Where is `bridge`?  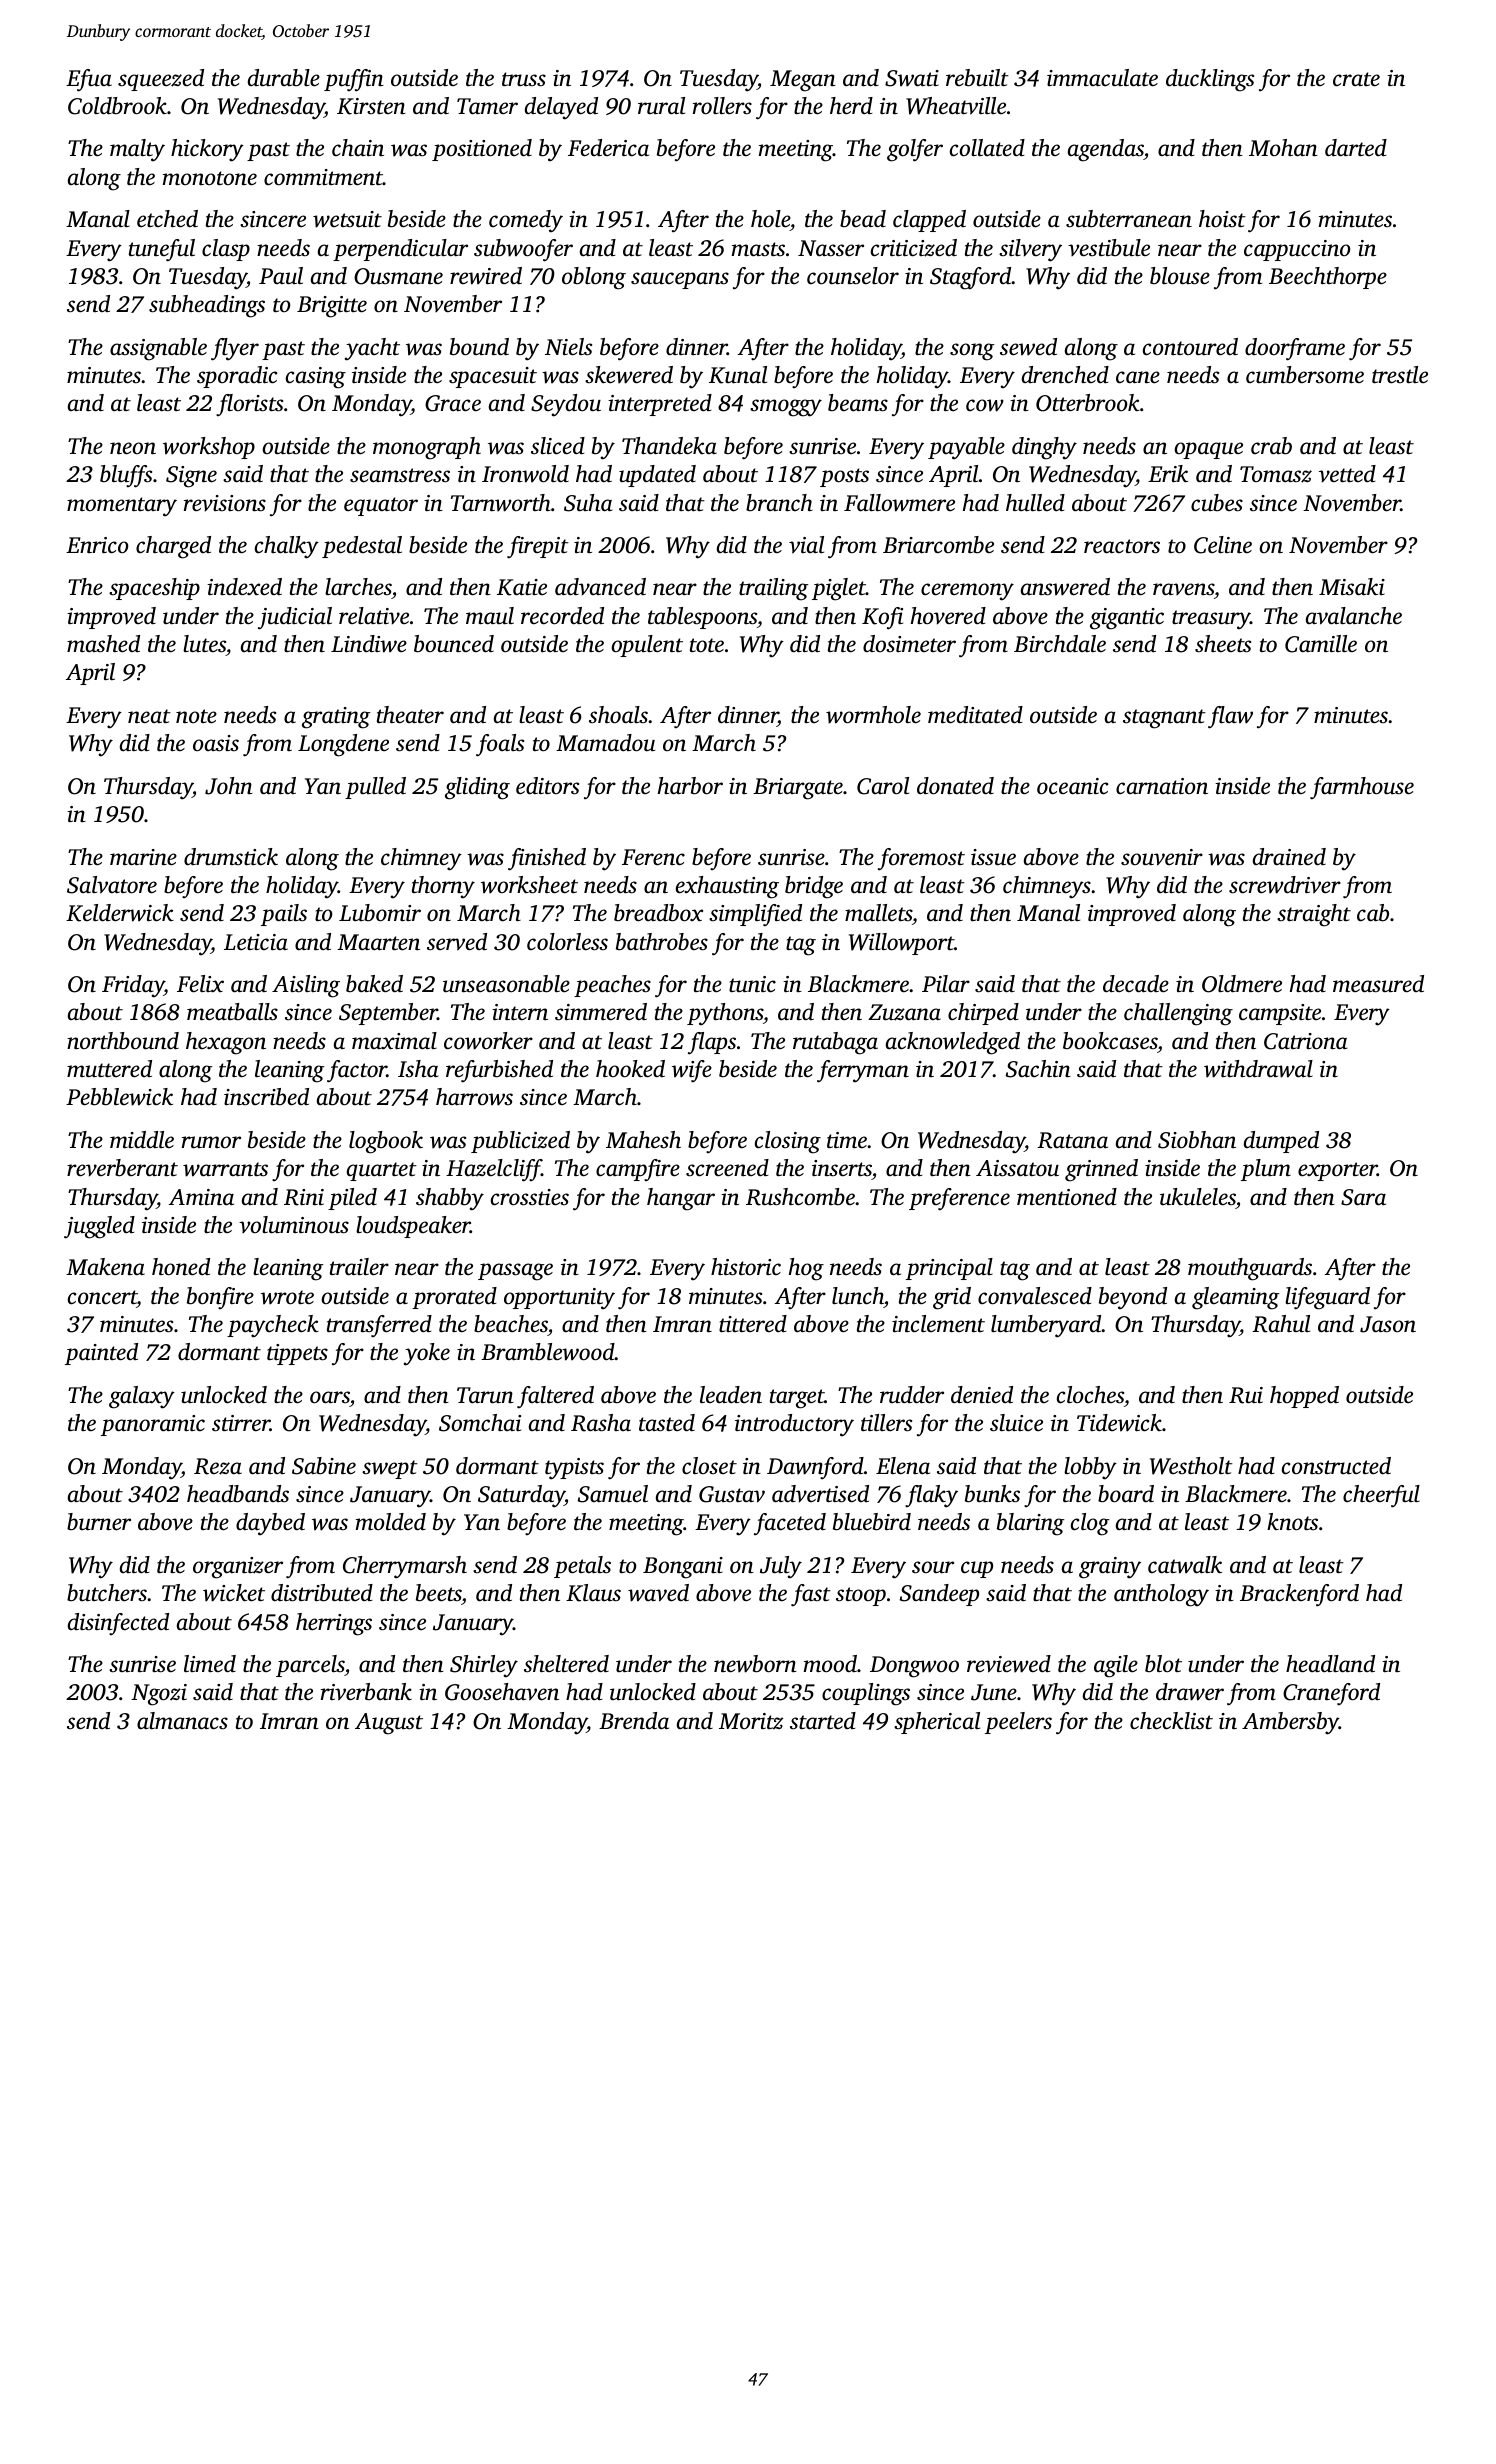
bridge is located at coordinates (814, 887).
